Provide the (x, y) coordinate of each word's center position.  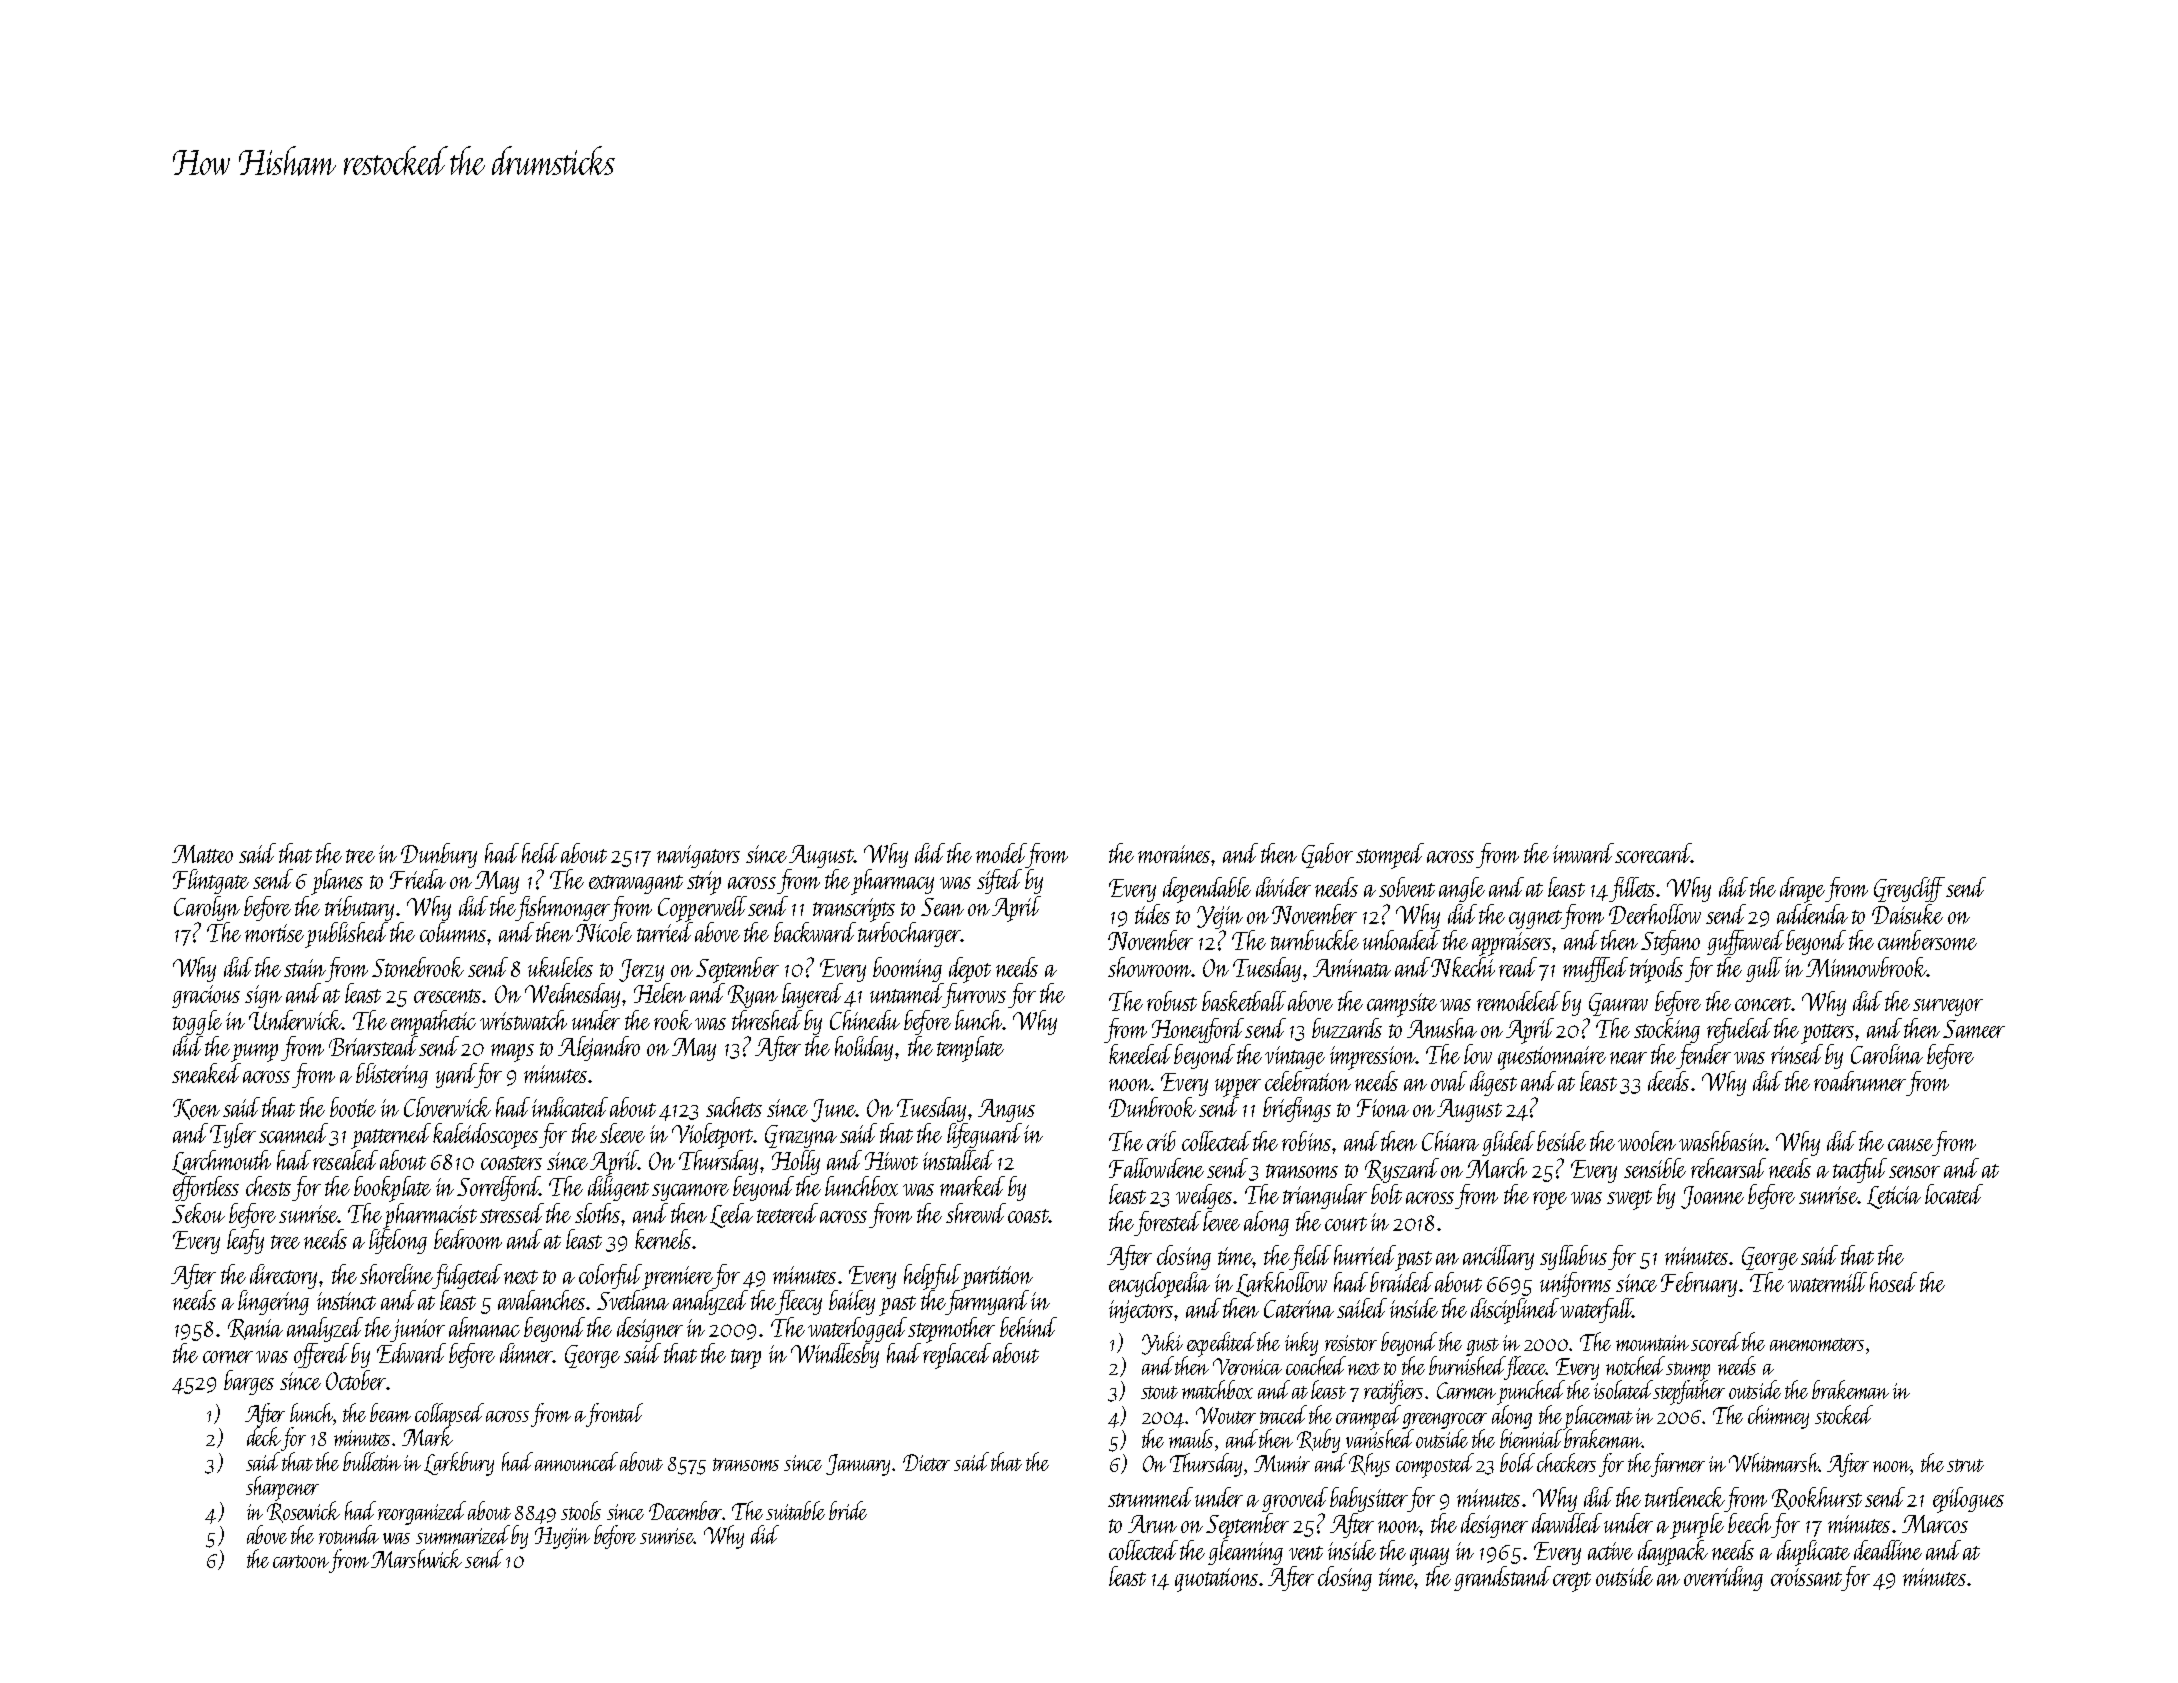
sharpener (282, 1488)
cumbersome (1927, 940)
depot (970, 970)
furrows (974, 995)
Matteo (202, 854)
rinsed (1797, 1054)
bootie (353, 1107)
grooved (1295, 1499)
